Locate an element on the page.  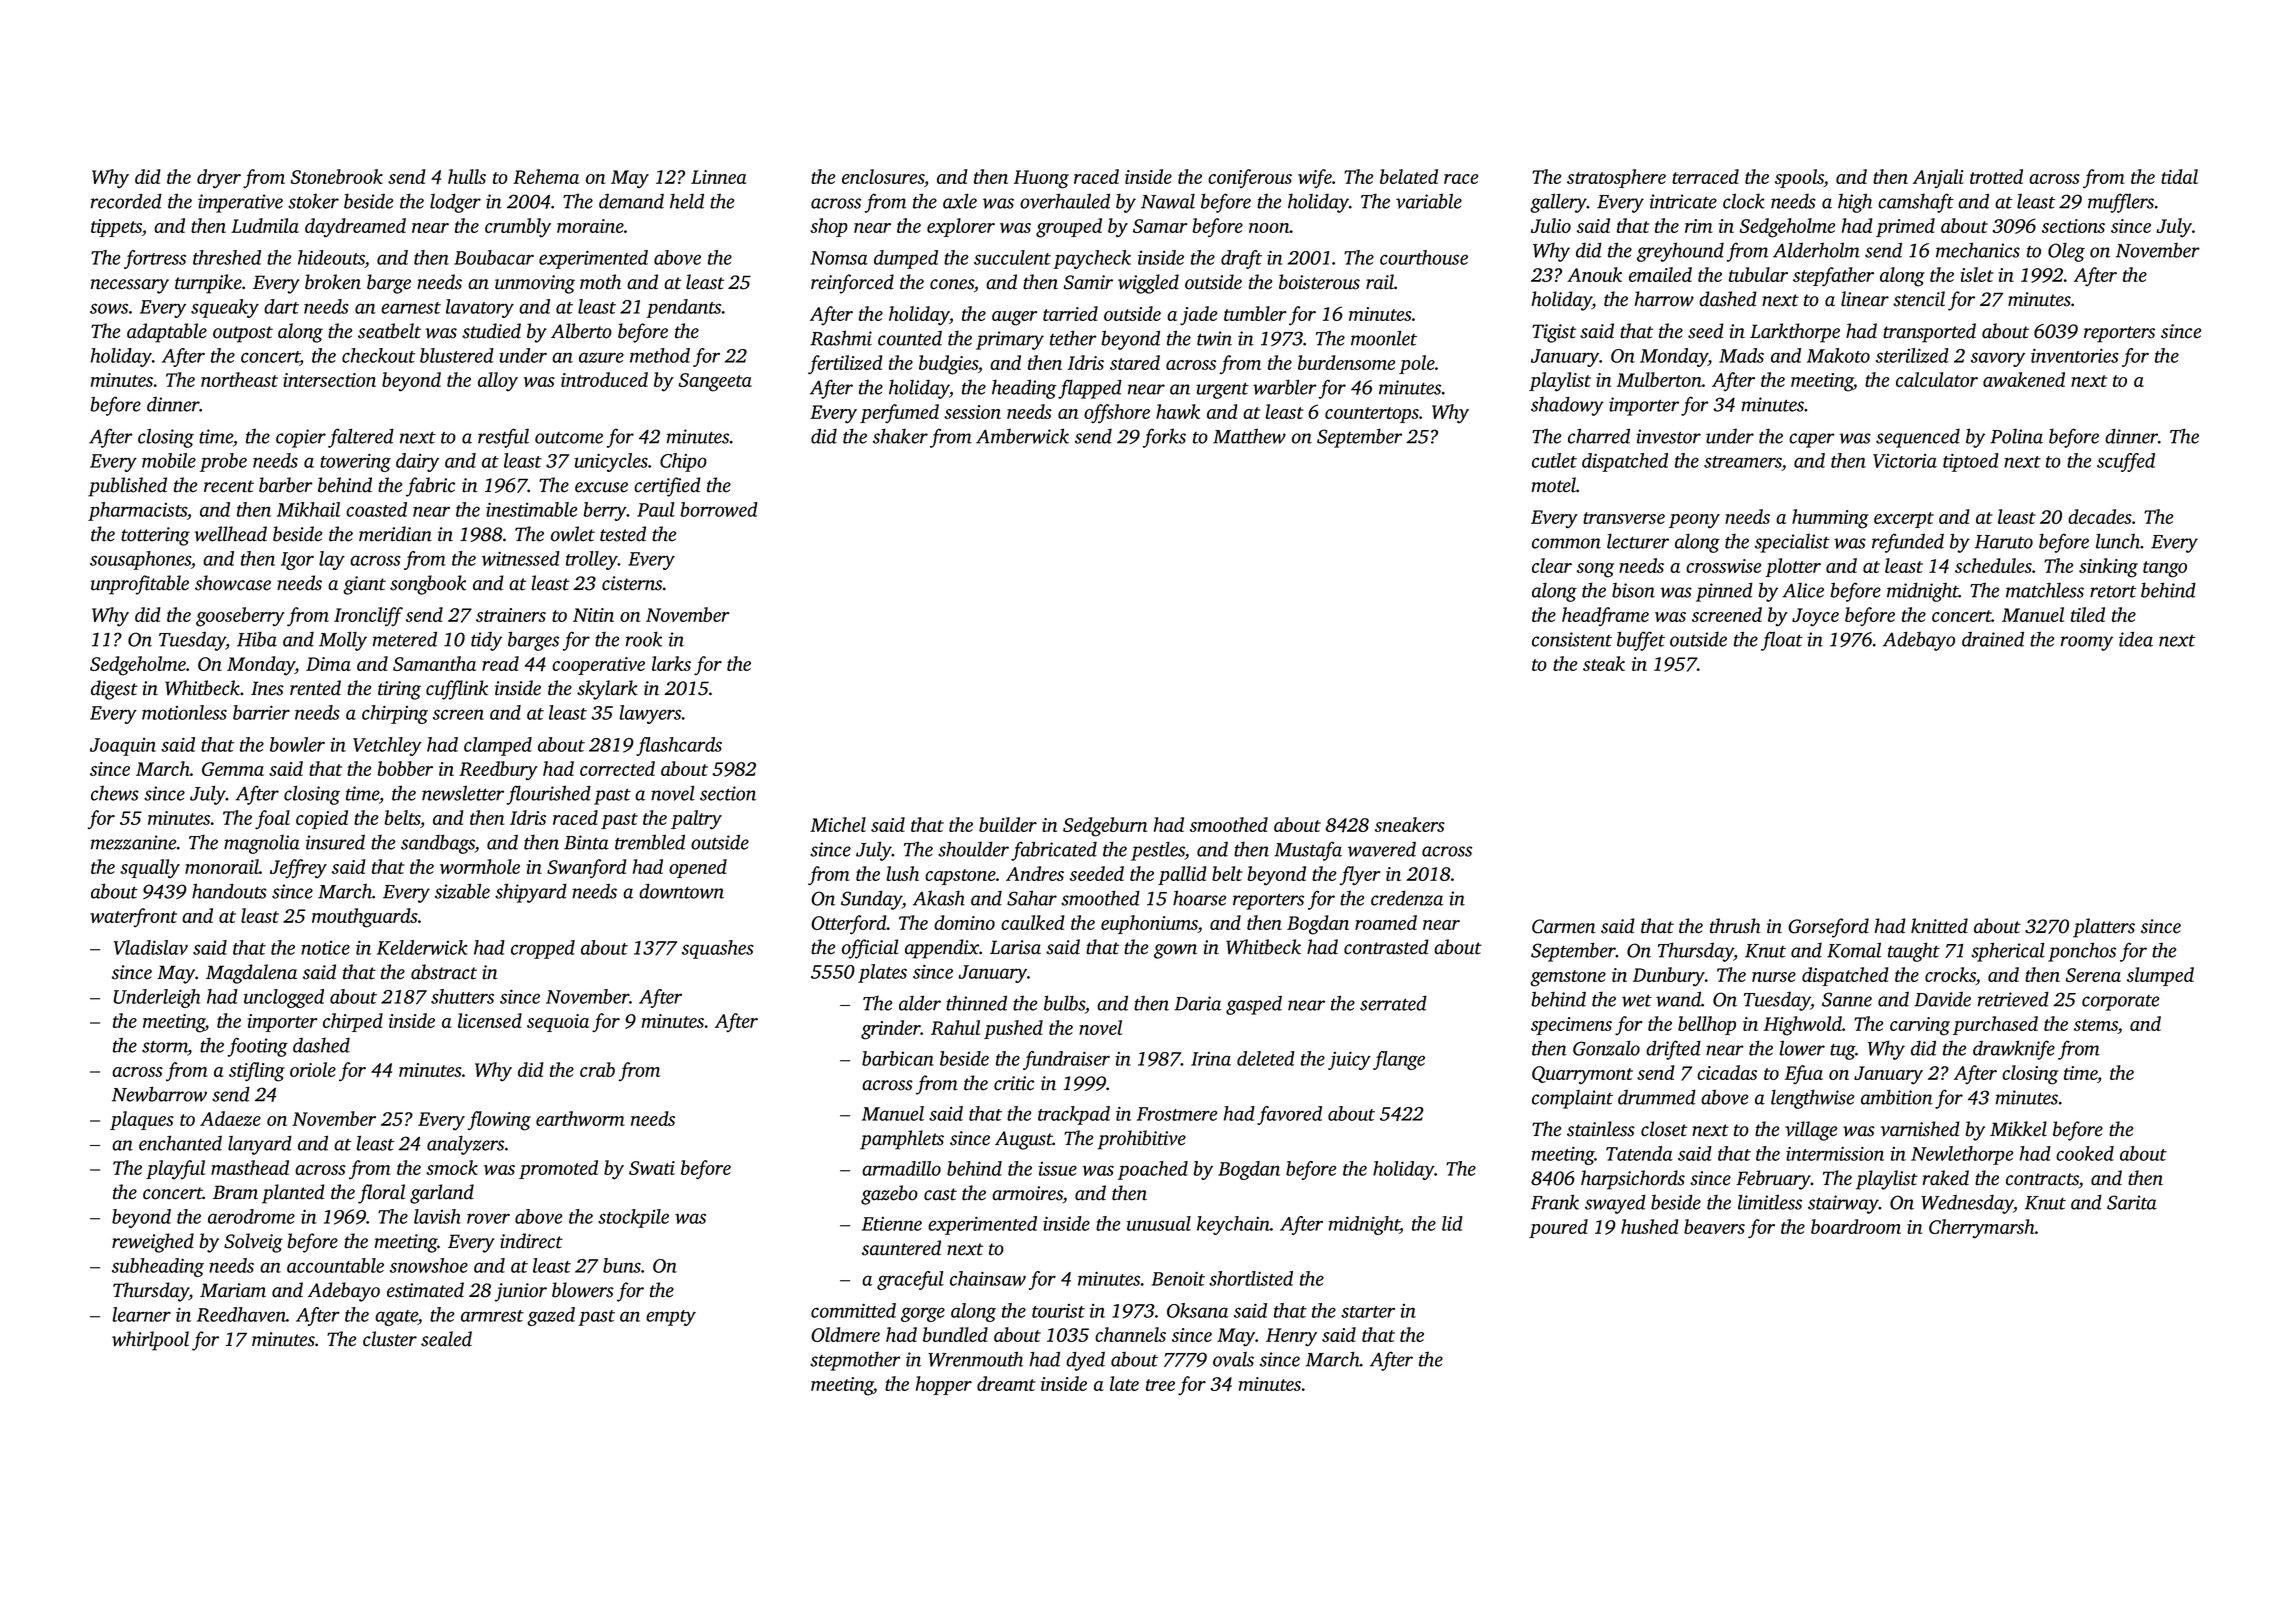
Larkthorpe is located at coordinates (1795, 333).
